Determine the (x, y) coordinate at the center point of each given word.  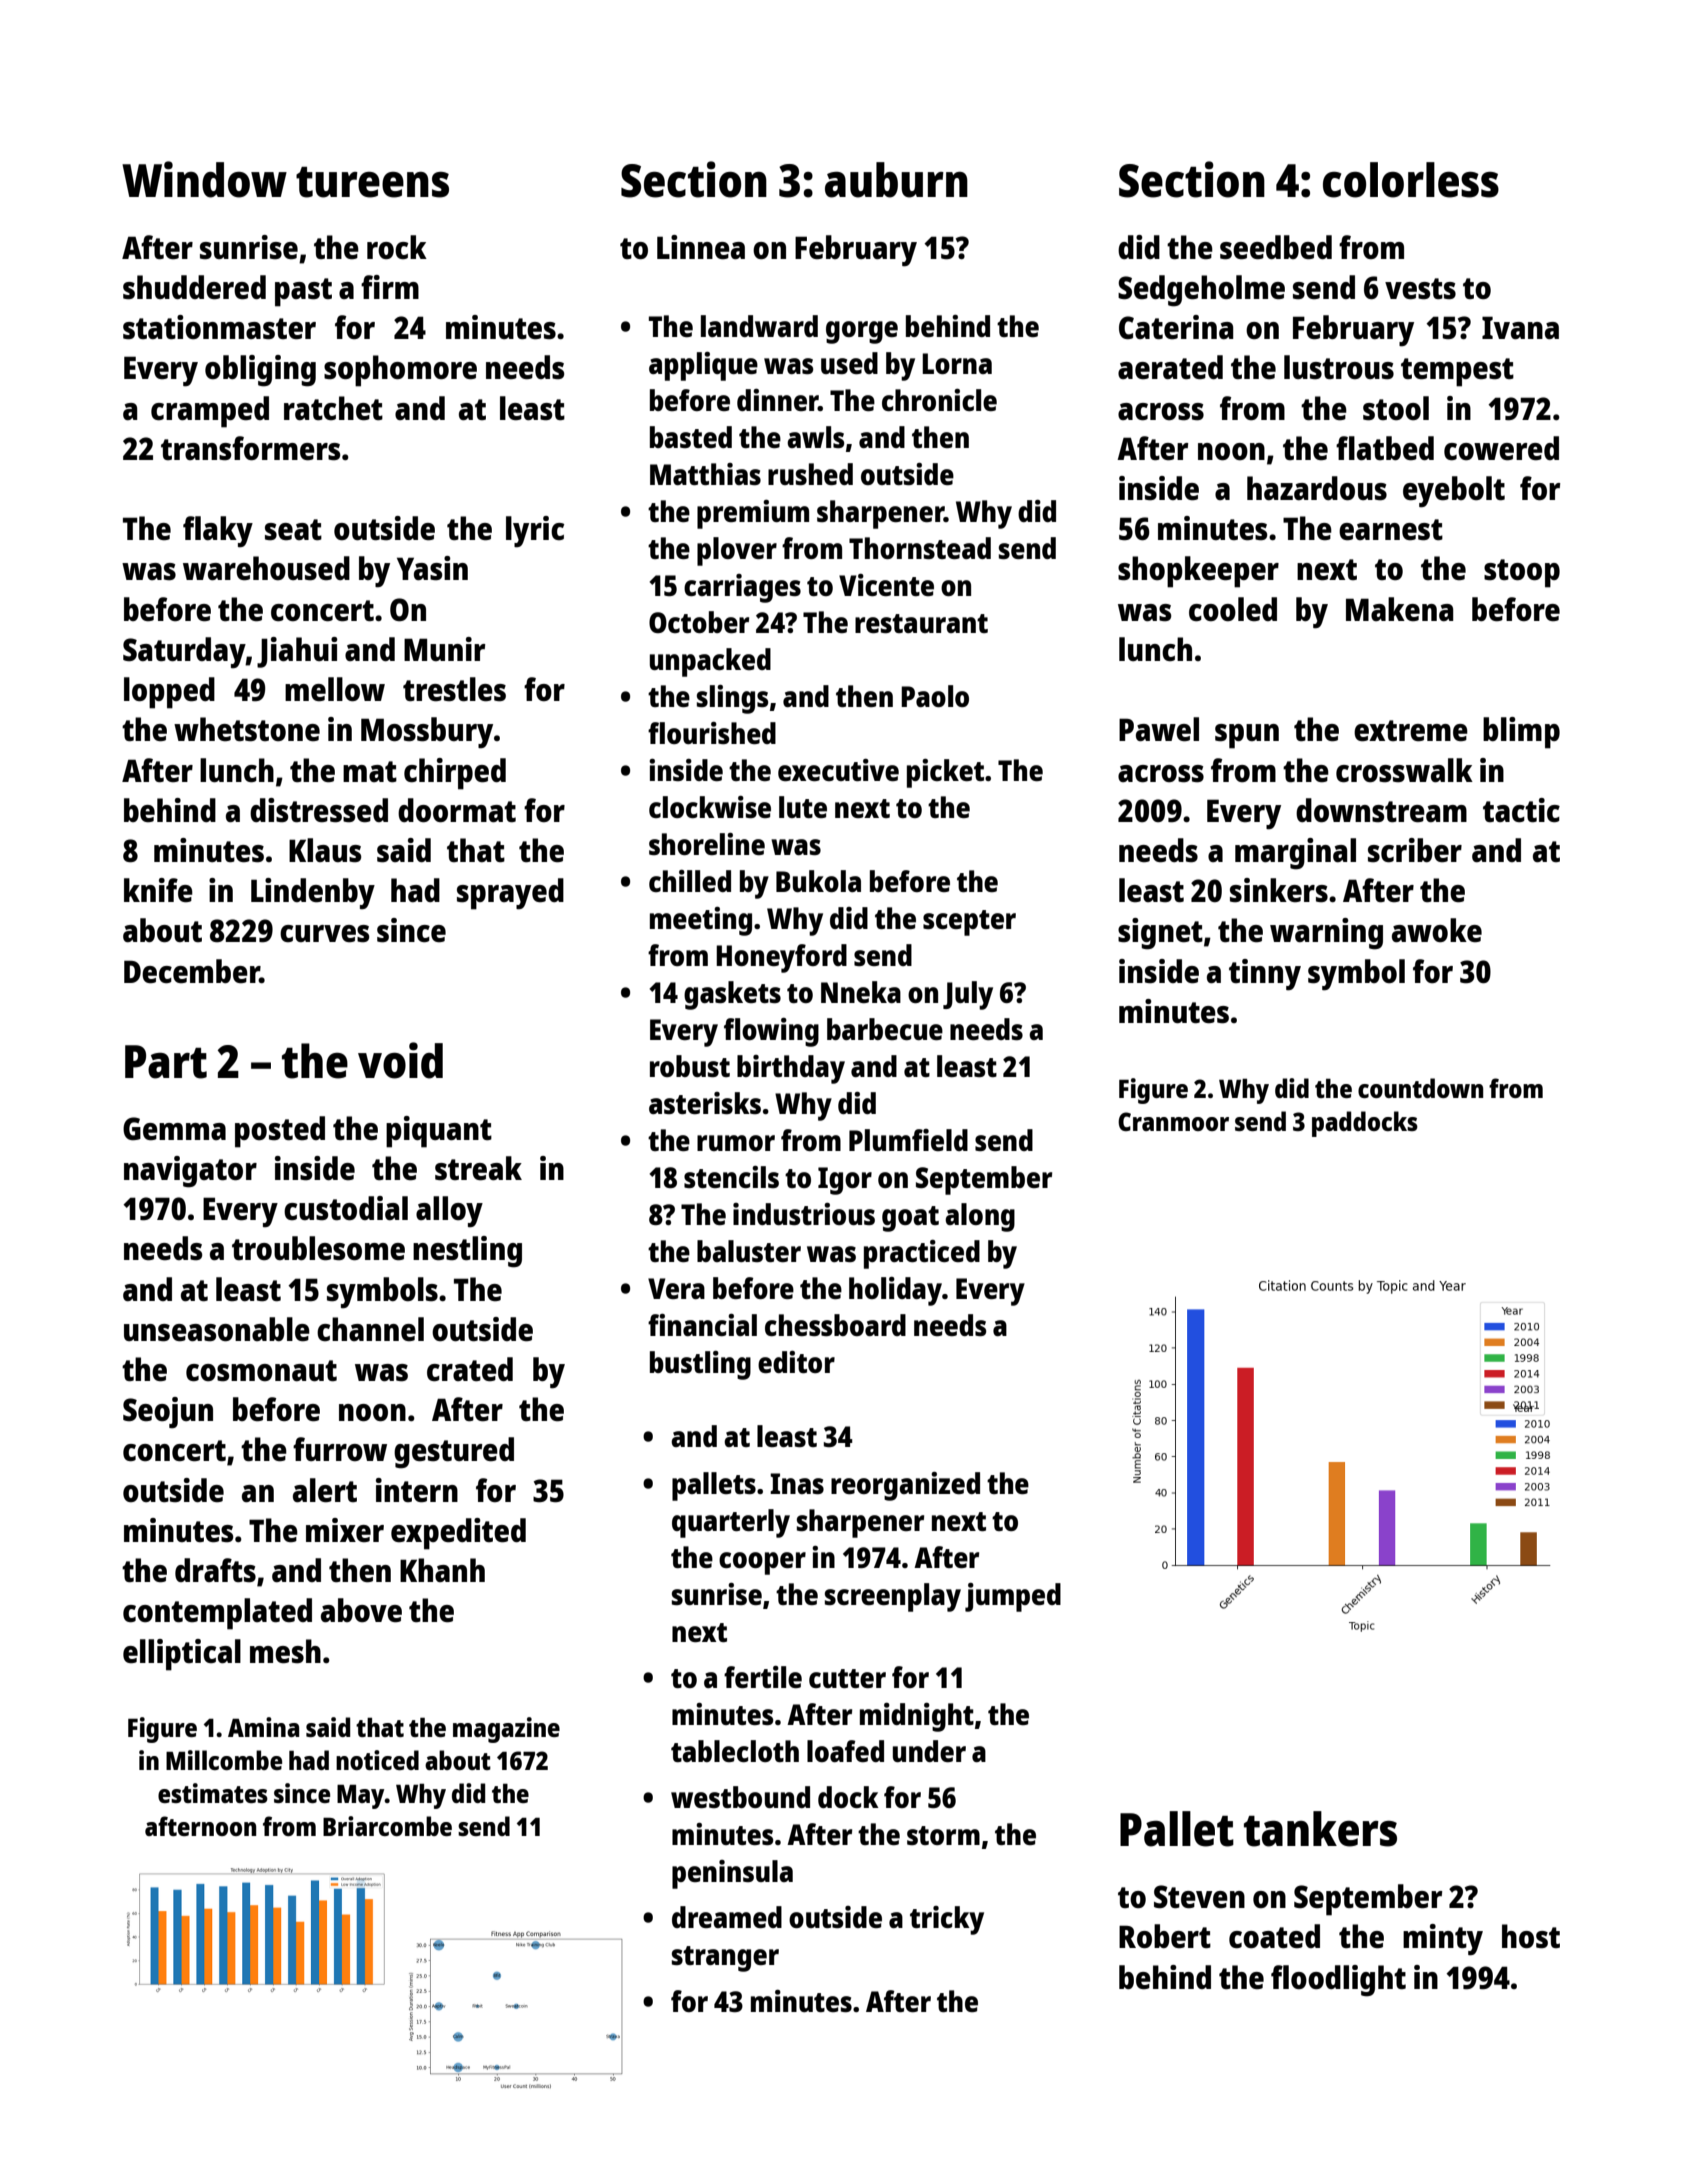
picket (945, 773)
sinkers (1279, 890)
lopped (169, 693)
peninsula (732, 1874)
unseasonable (217, 1329)
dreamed (727, 1917)
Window (204, 179)
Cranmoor (1173, 1121)
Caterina (1176, 327)
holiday (895, 1291)
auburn (896, 180)
